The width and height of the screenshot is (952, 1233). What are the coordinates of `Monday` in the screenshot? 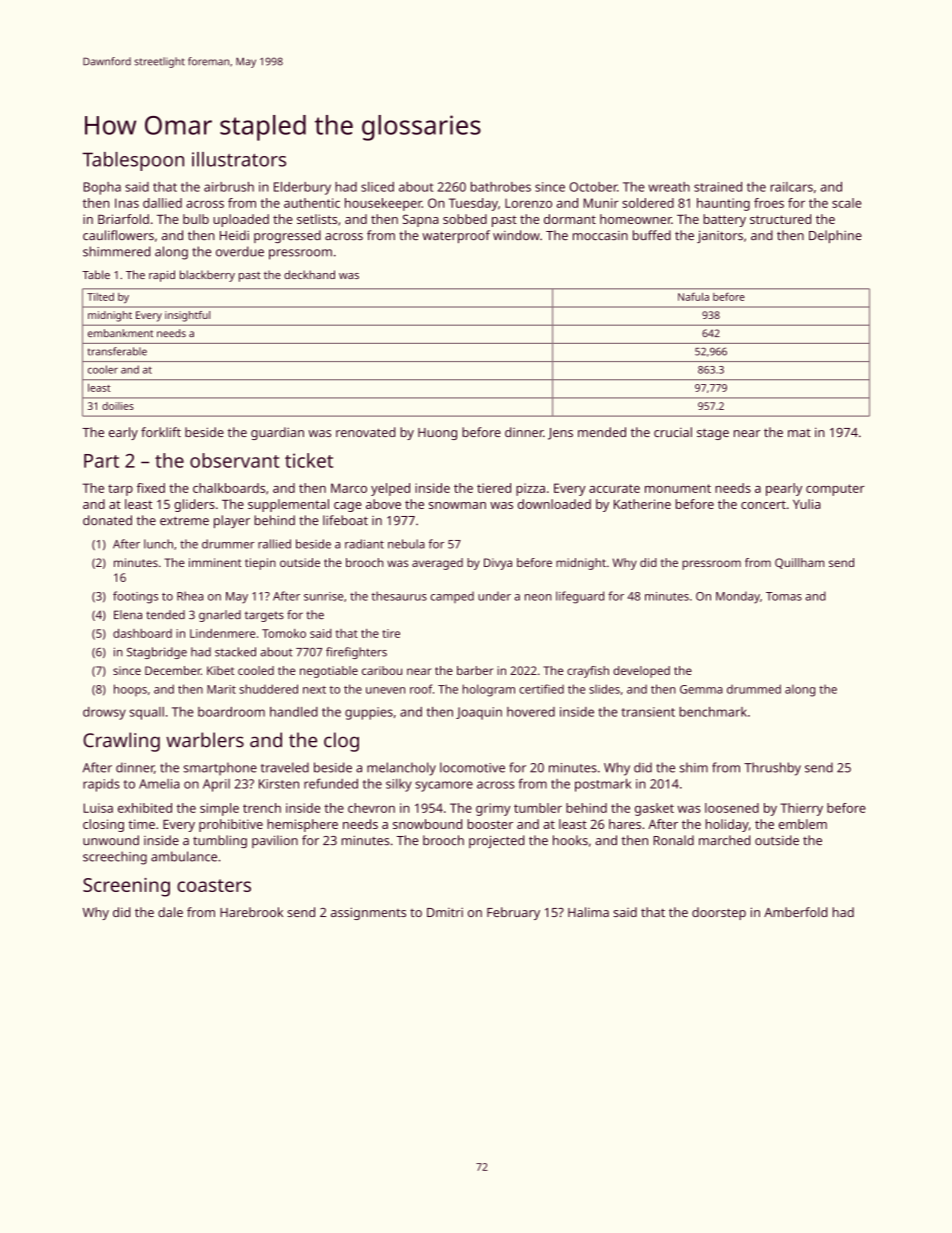 It's located at (738, 597).
